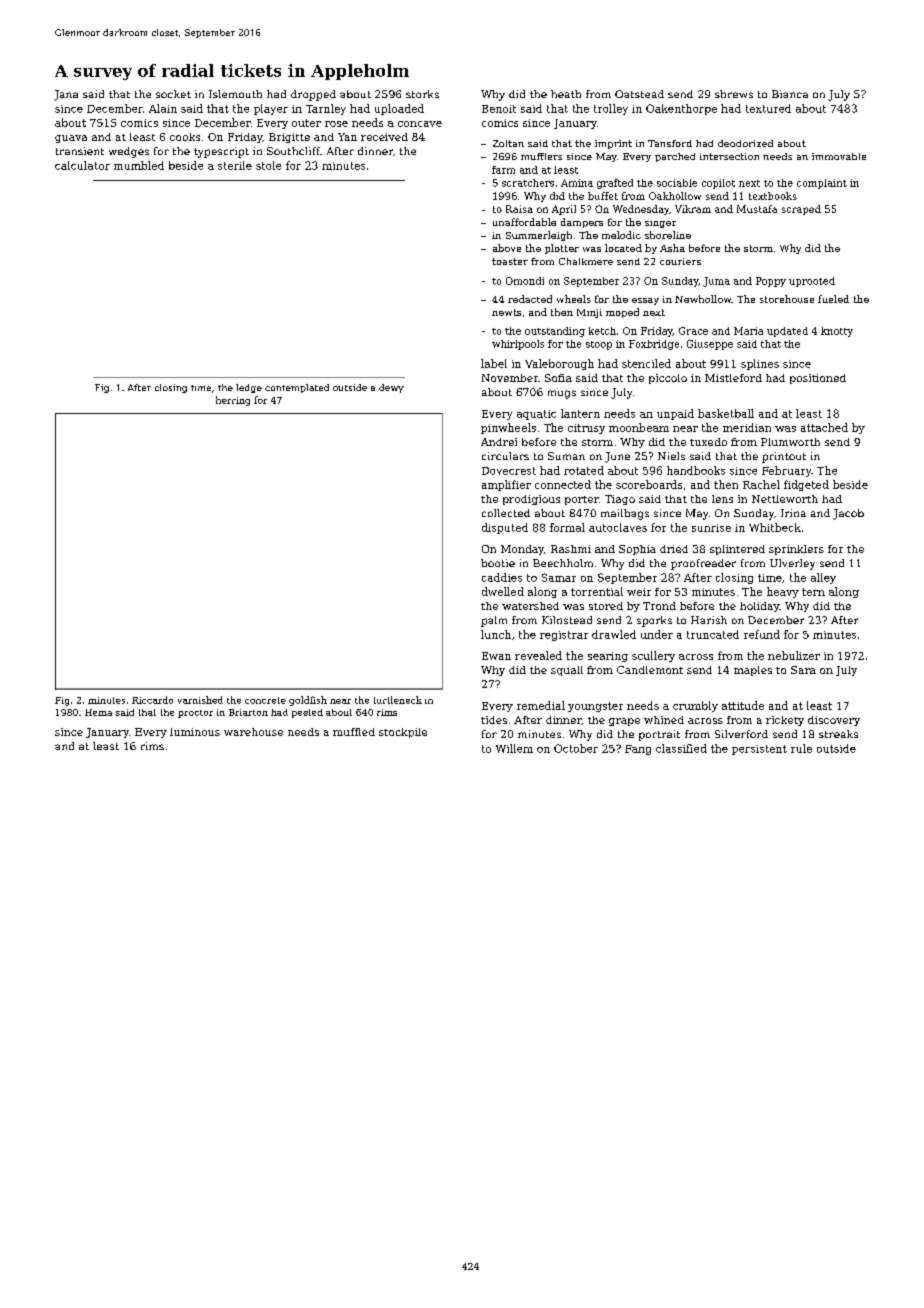 This screenshot has height=1308, width=924. What do you see at coordinates (801, 748) in the screenshot?
I see `rule` at bounding box center [801, 748].
